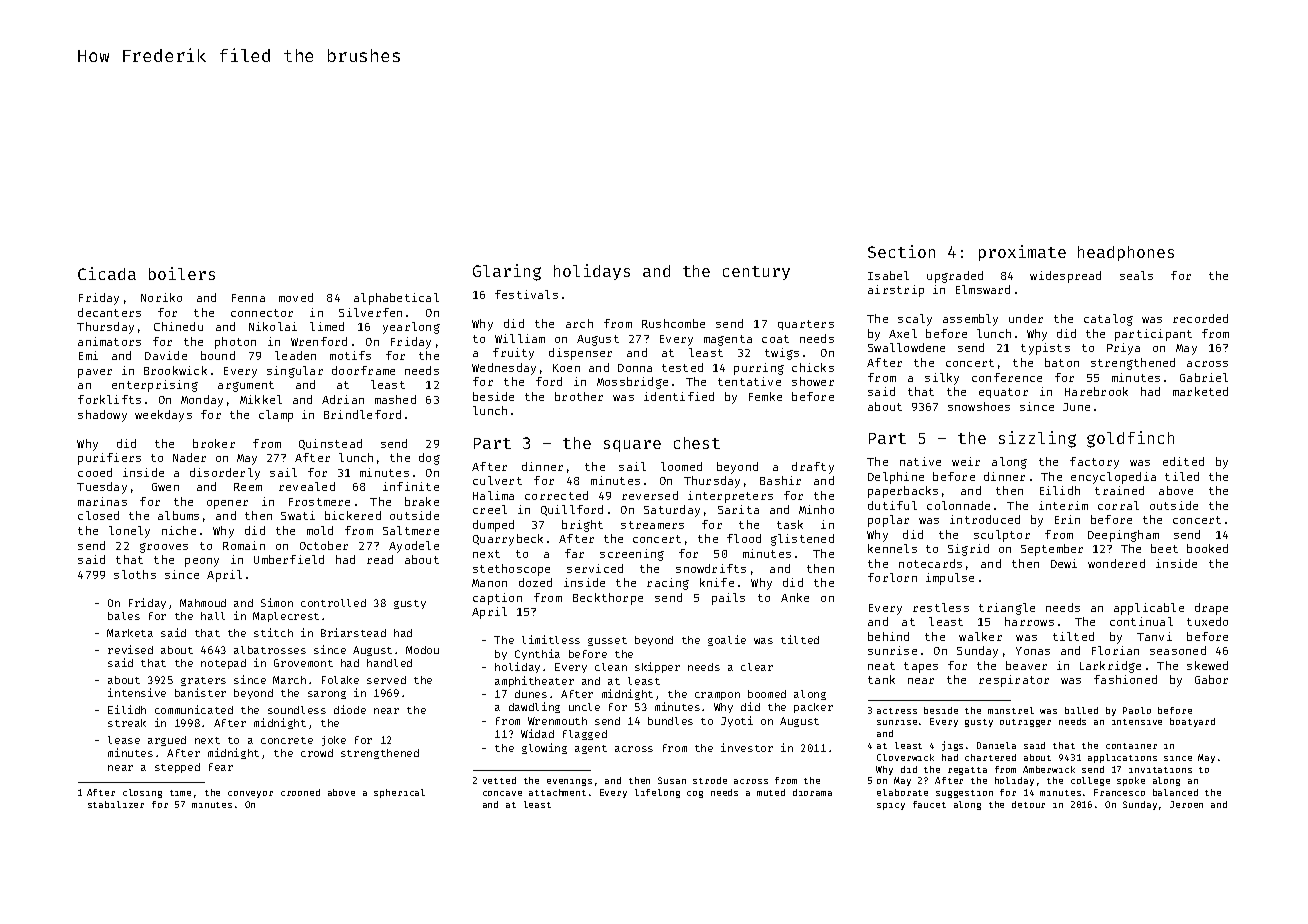 This screenshot has height=924, width=1308. Describe the element at coordinates (109, 399) in the screenshot. I see `forklifts` at that location.
